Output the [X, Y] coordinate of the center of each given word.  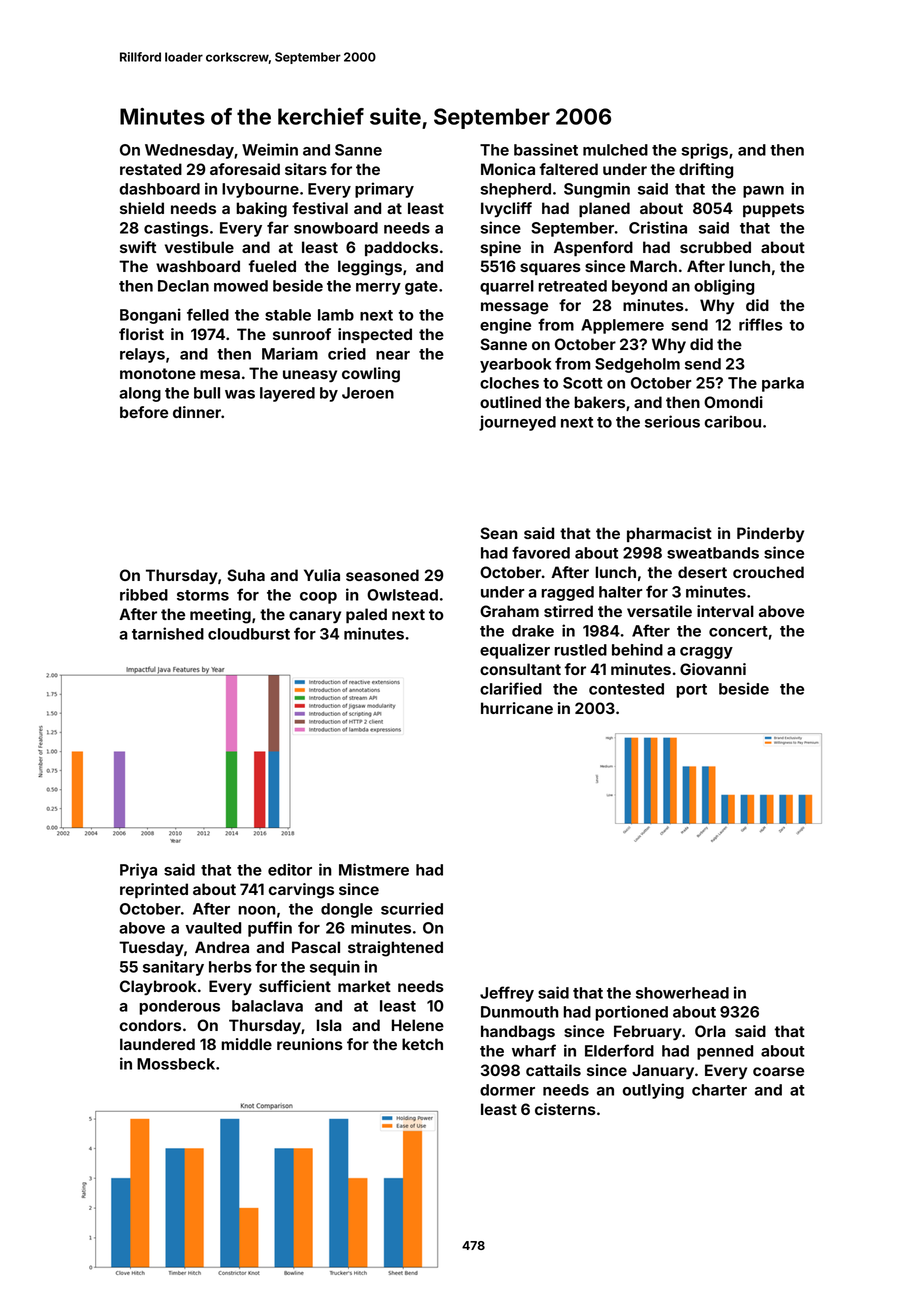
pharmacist [669, 534]
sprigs [704, 151]
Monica [508, 169]
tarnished [168, 633]
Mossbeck [176, 1064]
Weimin [270, 149]
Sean [498, 533]
